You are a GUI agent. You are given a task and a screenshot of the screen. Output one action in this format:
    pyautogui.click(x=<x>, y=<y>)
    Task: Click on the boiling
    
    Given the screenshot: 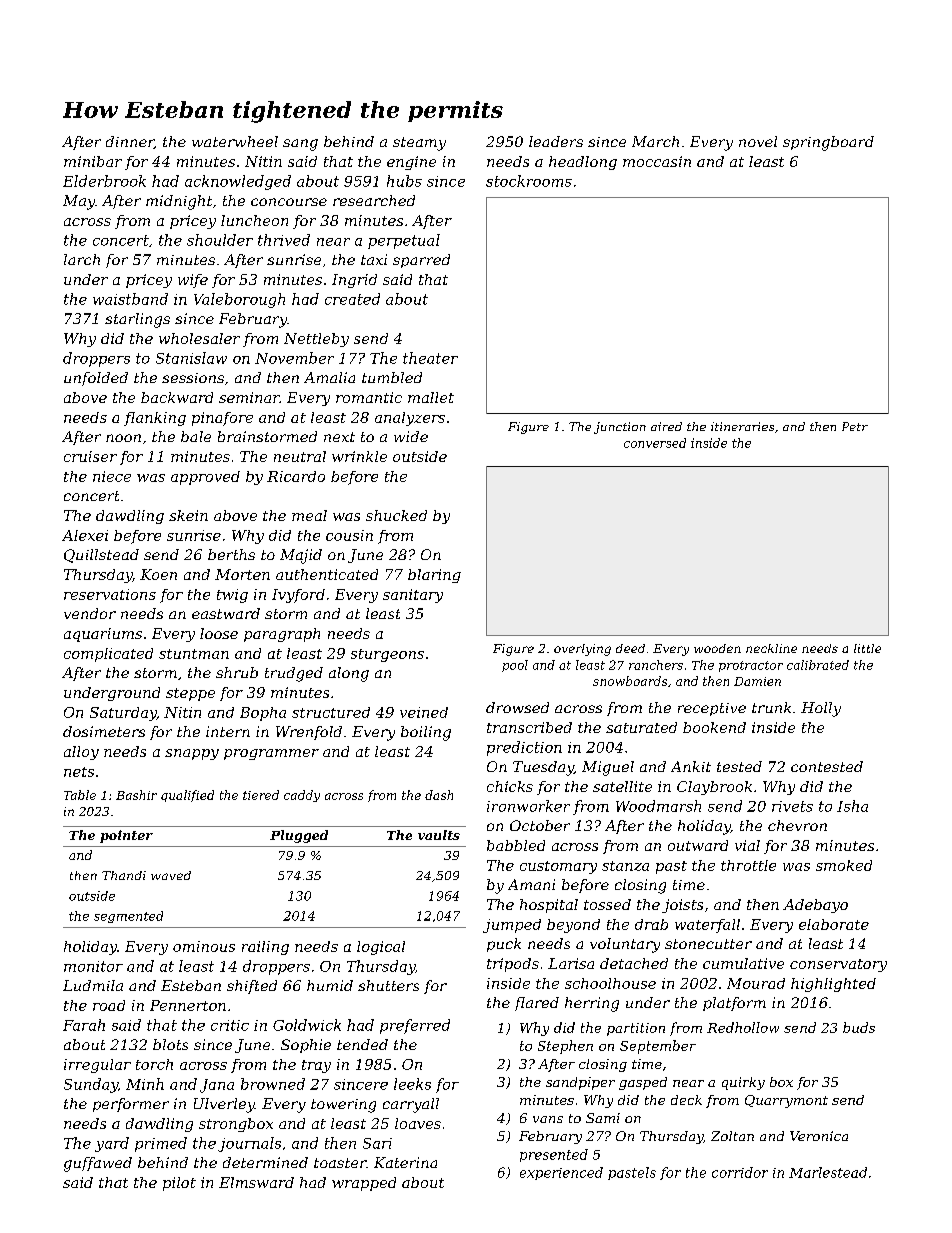 What is the action you would take?
    pyautogui.click(x=426, y=733)
